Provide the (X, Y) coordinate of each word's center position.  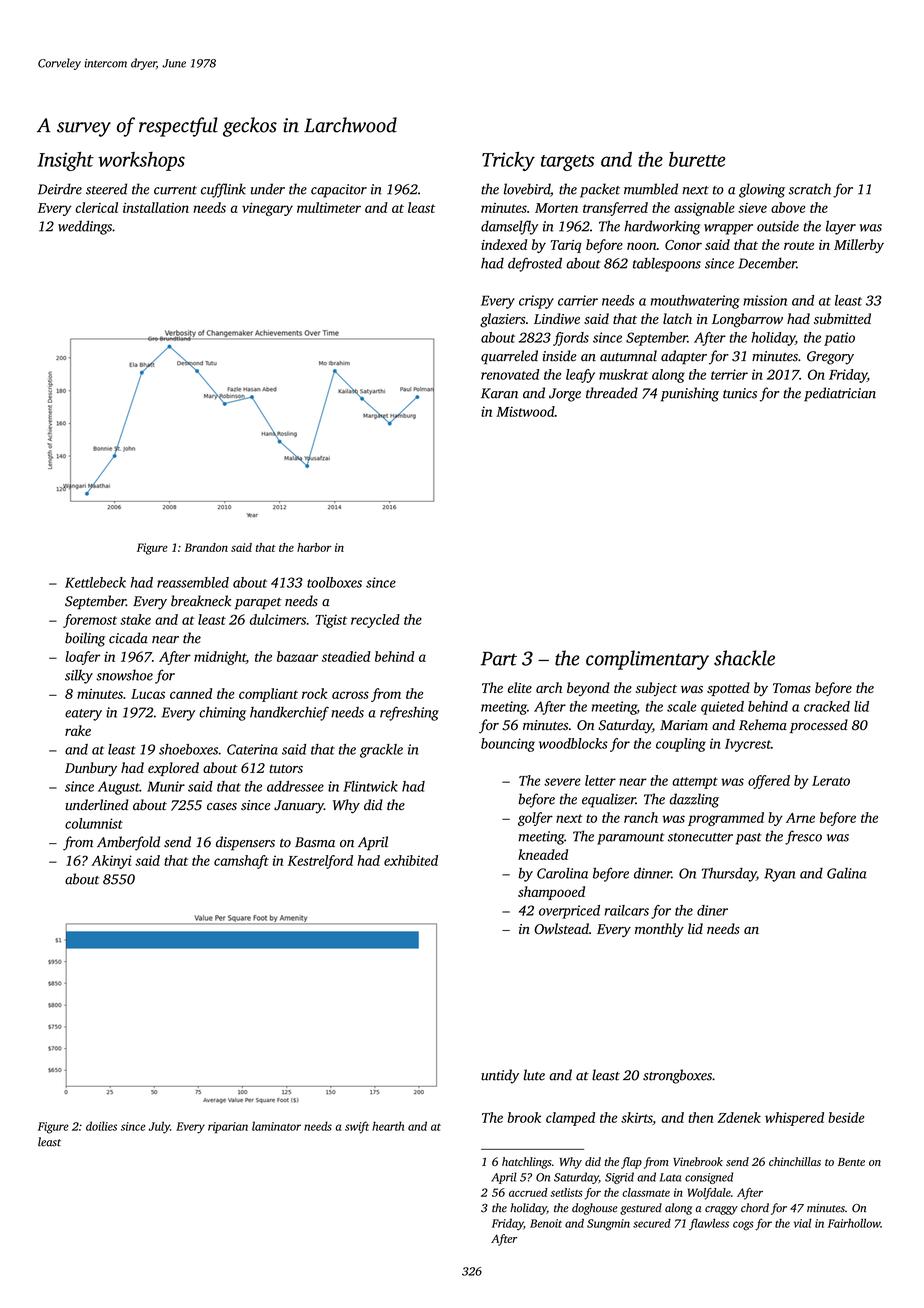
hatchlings (527, 1163)
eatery (83, 715)
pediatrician (840, 394)
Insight (65, 161)
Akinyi (111, 862)
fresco (803, 837)
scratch (810, 189)
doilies (101, 1126)
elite (520, 687)
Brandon (206, 547)
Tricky (508, 161)
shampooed (551, 893)
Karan (499, 393)
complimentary (647, 660)
